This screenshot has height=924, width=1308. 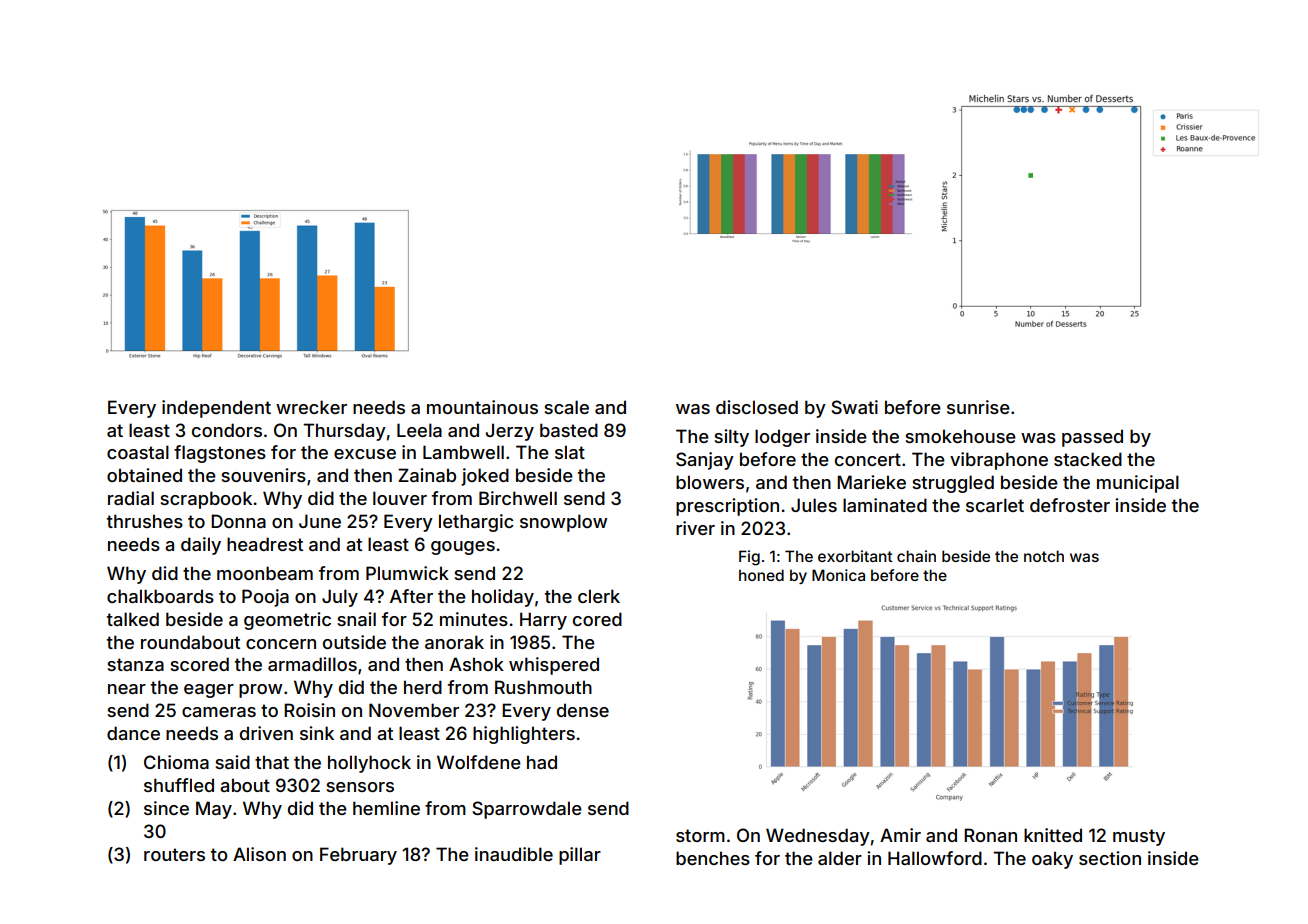 I want to click on Monica, so click(x=838, y=575).
